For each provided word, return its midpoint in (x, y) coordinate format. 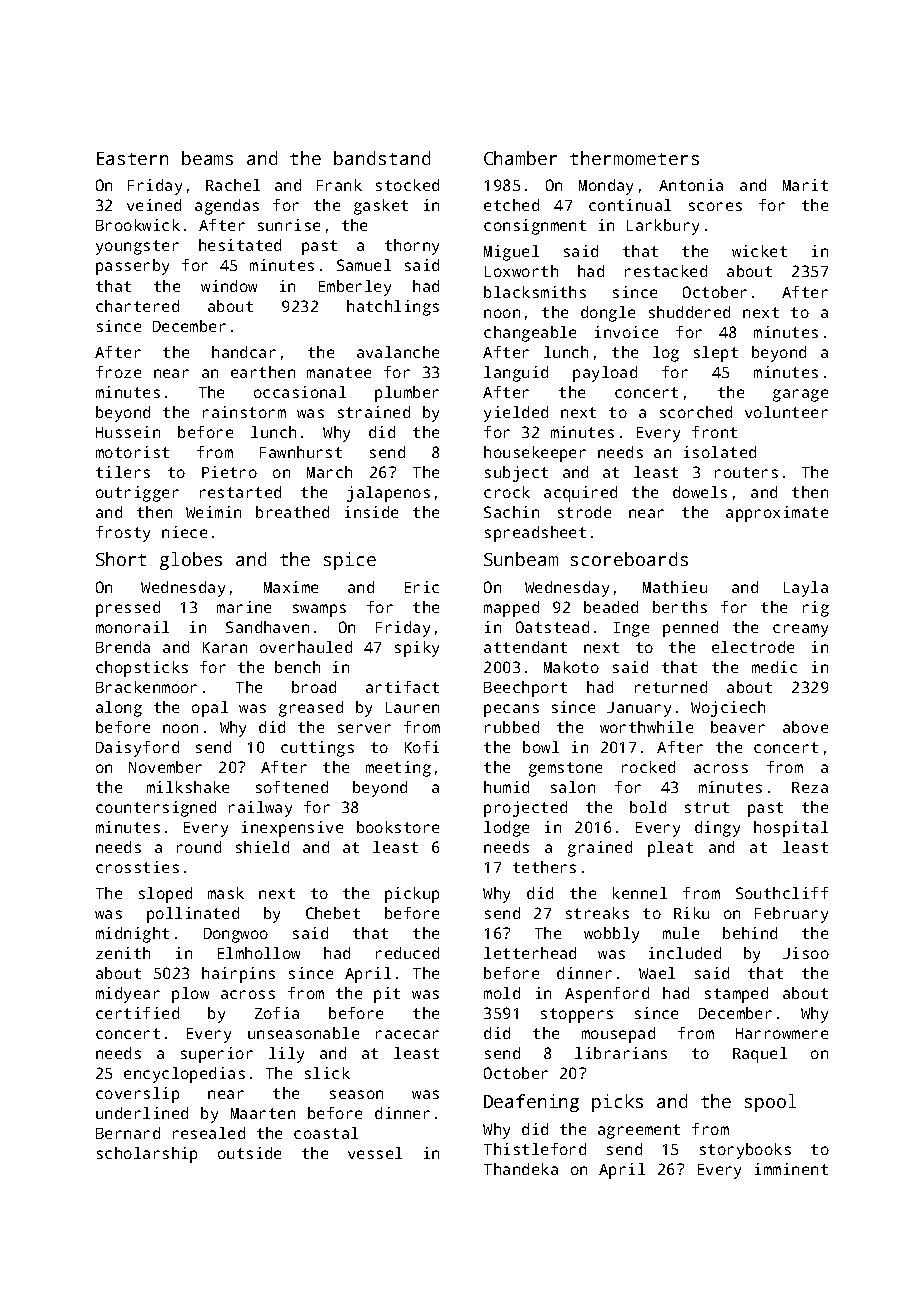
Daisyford (137, 749)
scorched (696, 412)
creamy (800, 630)
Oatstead (552, 627)
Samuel (364, 265)
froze (118, 372)
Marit (805, 185)
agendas (227, 207)
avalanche (398, 352)
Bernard (128, 1133)
